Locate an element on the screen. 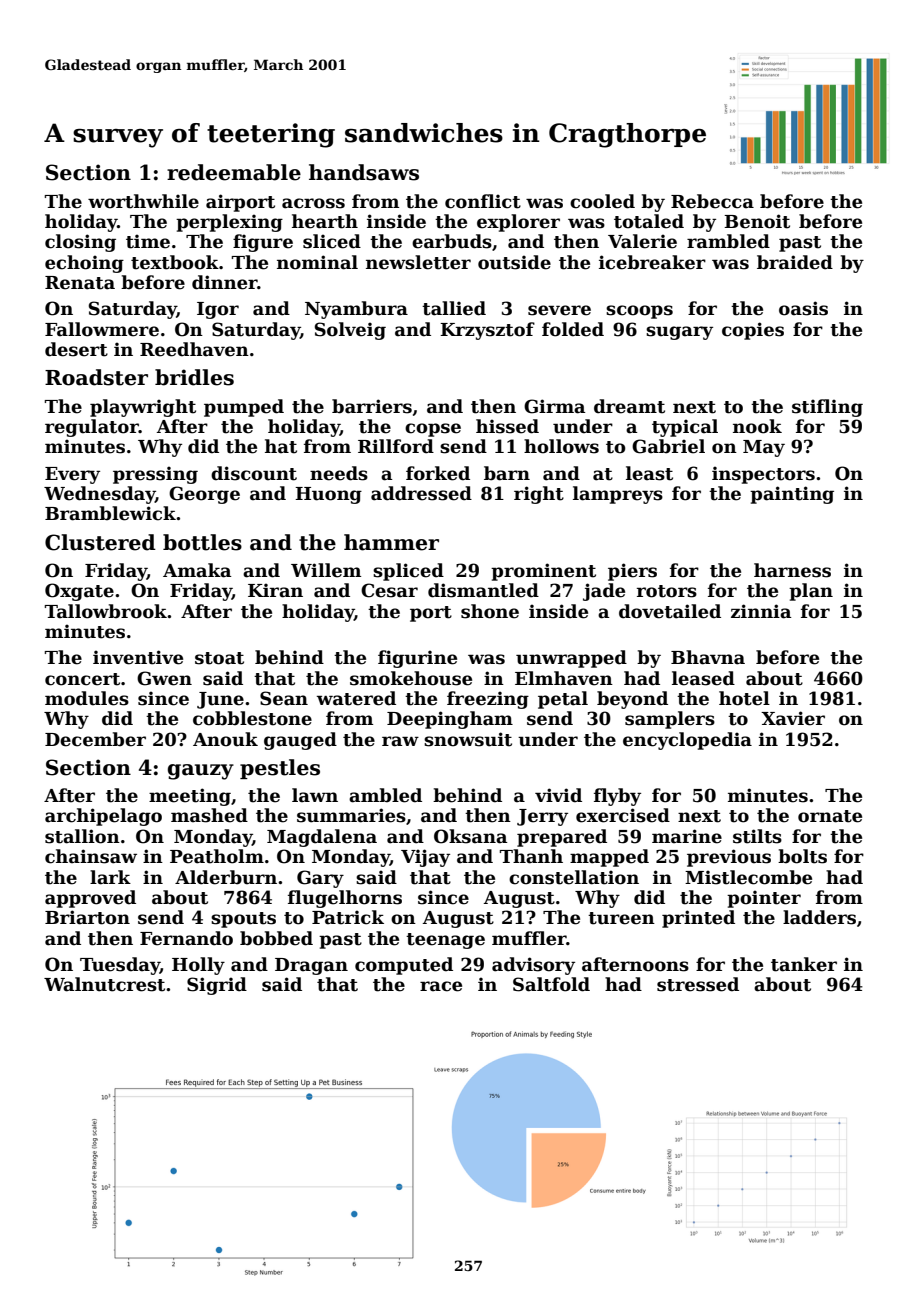 Image resolution: width=908 pixels, height=1316 pixels. Igor is located at coordinates (218, 310).
